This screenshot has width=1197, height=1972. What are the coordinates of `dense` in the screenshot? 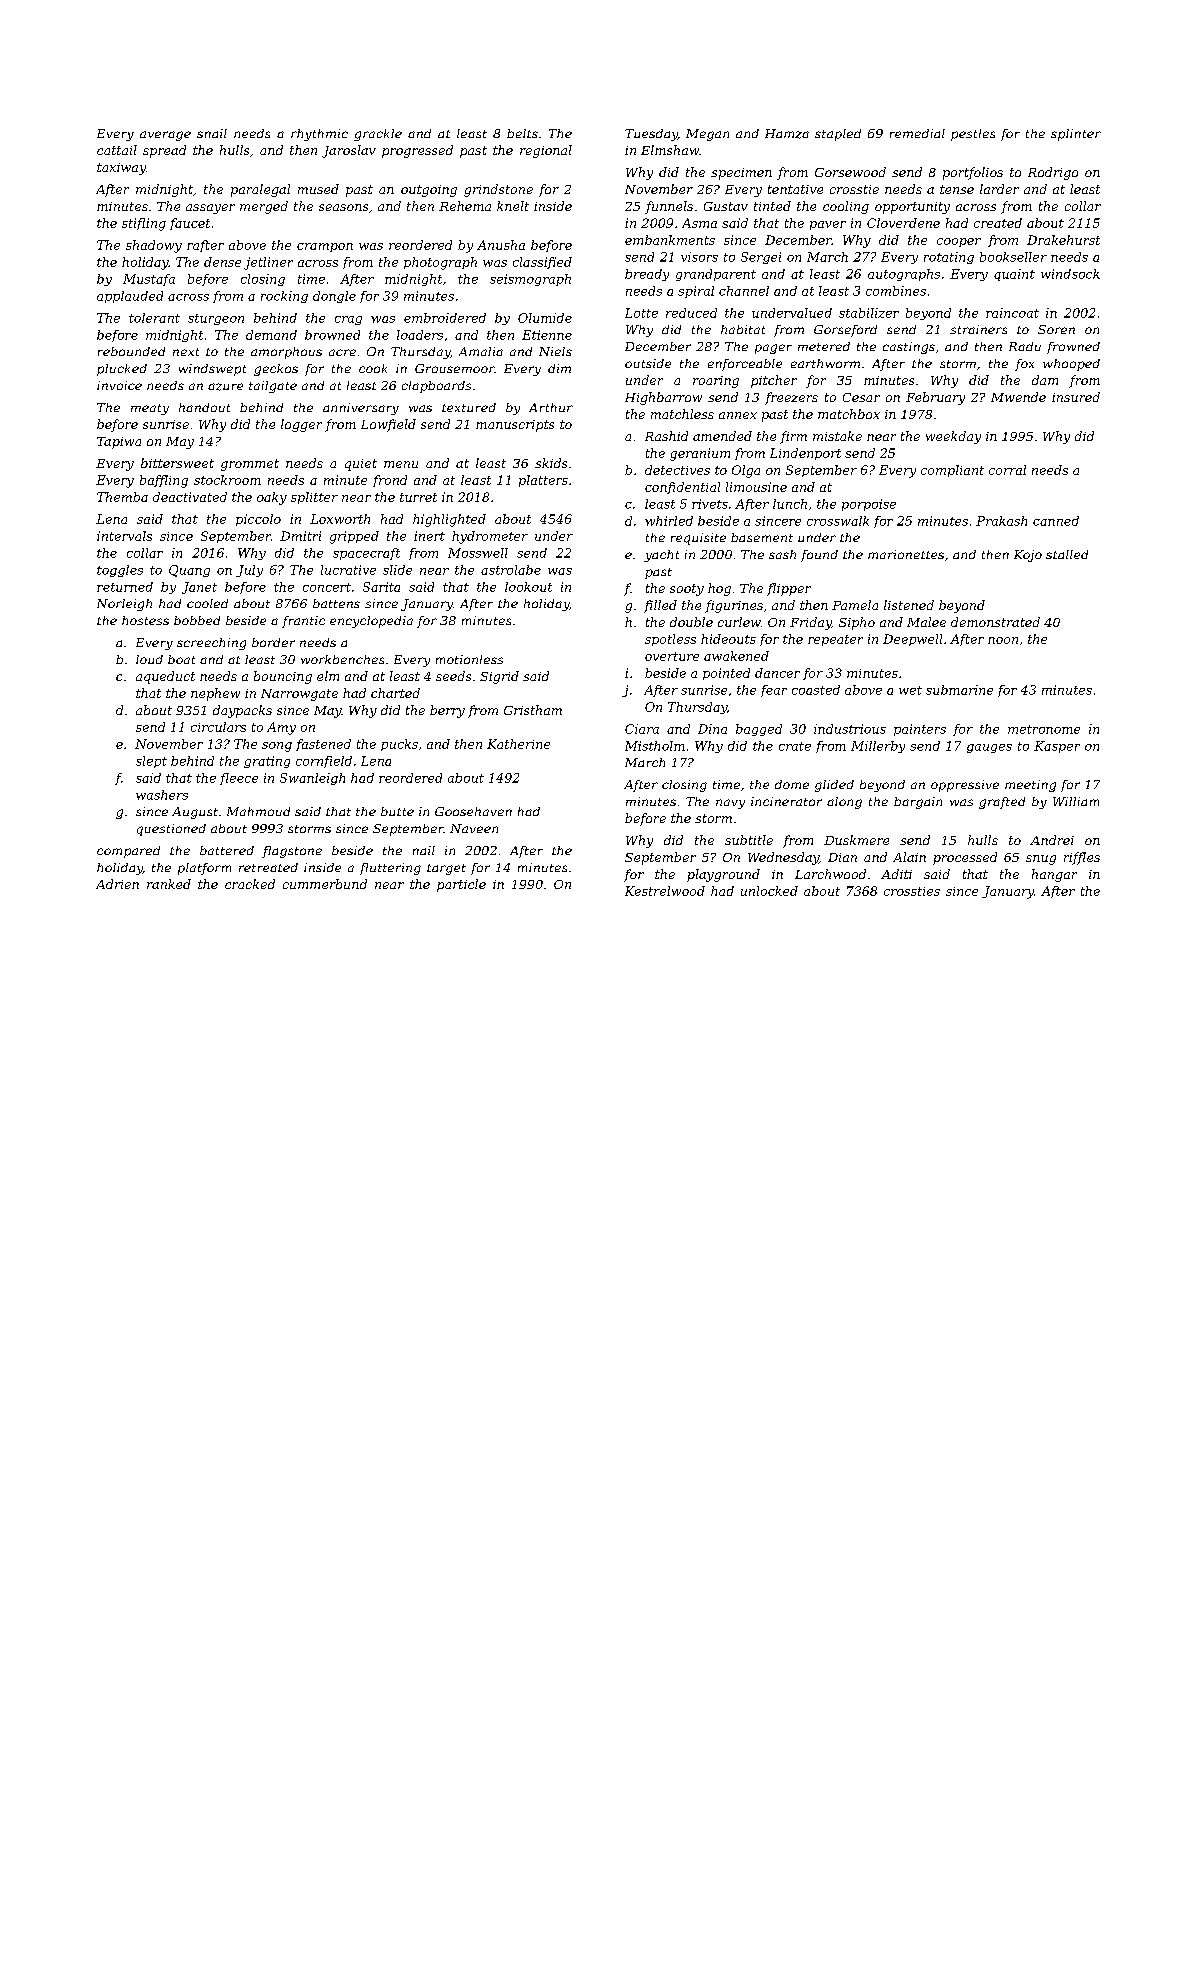 It's located at (222, 262).
